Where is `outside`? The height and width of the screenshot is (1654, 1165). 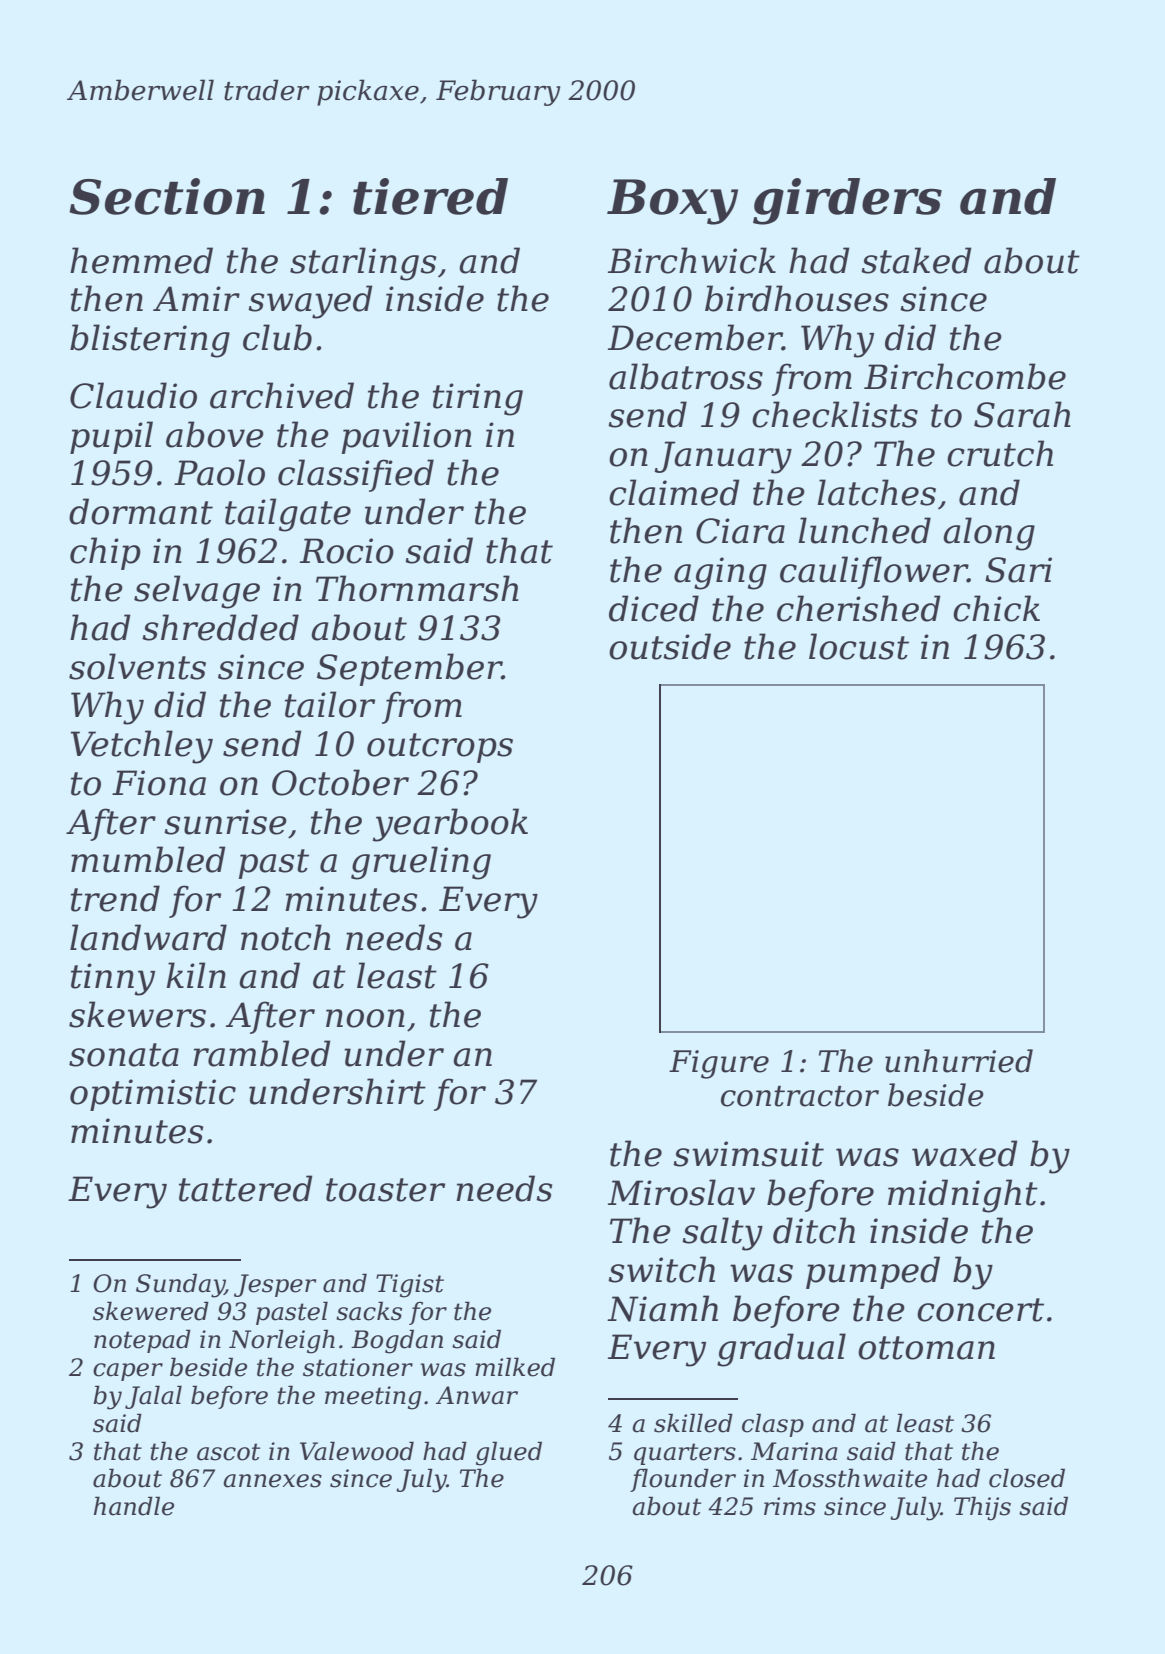 outside is located at coordinates (670, 646).
